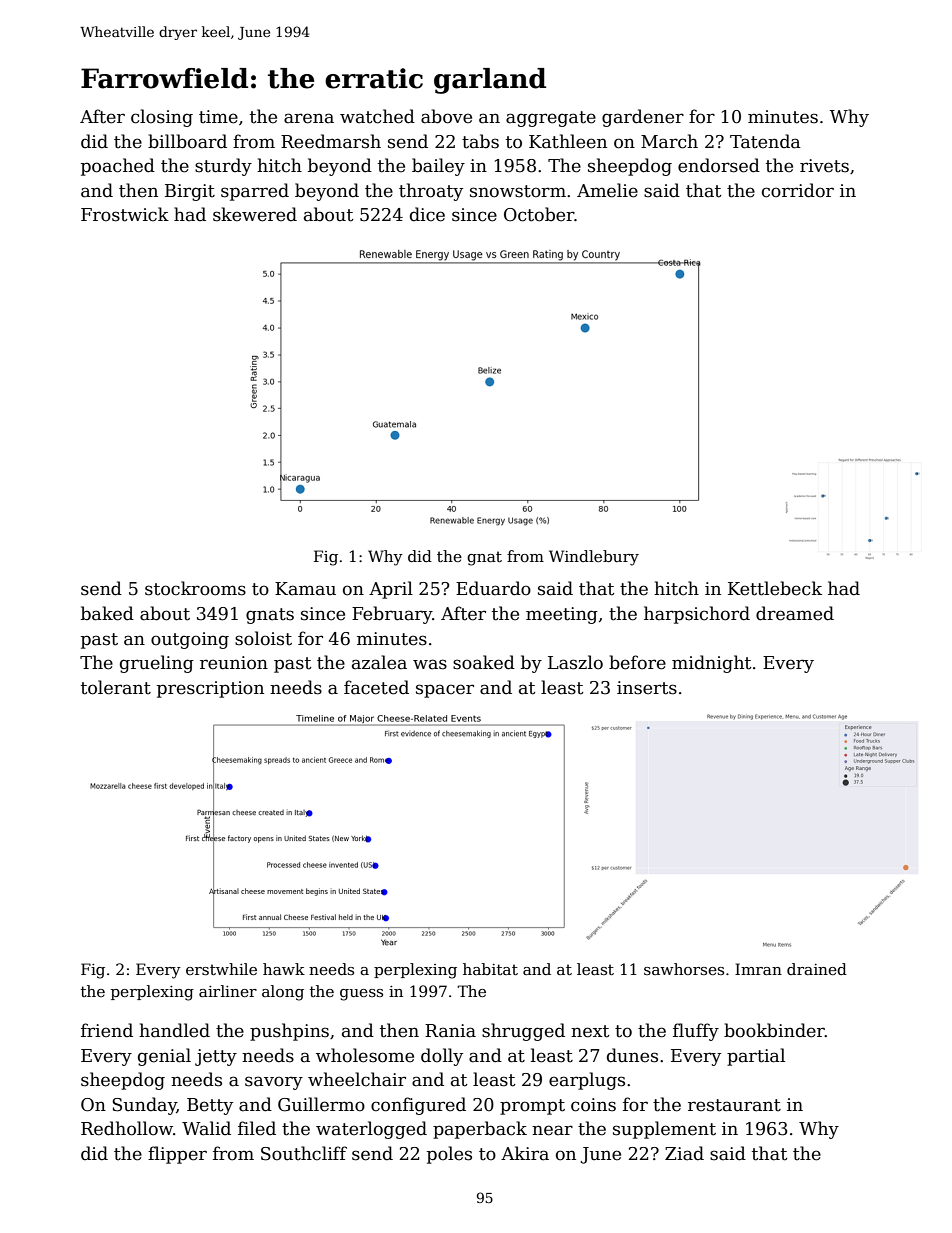  Describe the element at coordinates (255, 214) in the image. I see `skewered` at that location.
